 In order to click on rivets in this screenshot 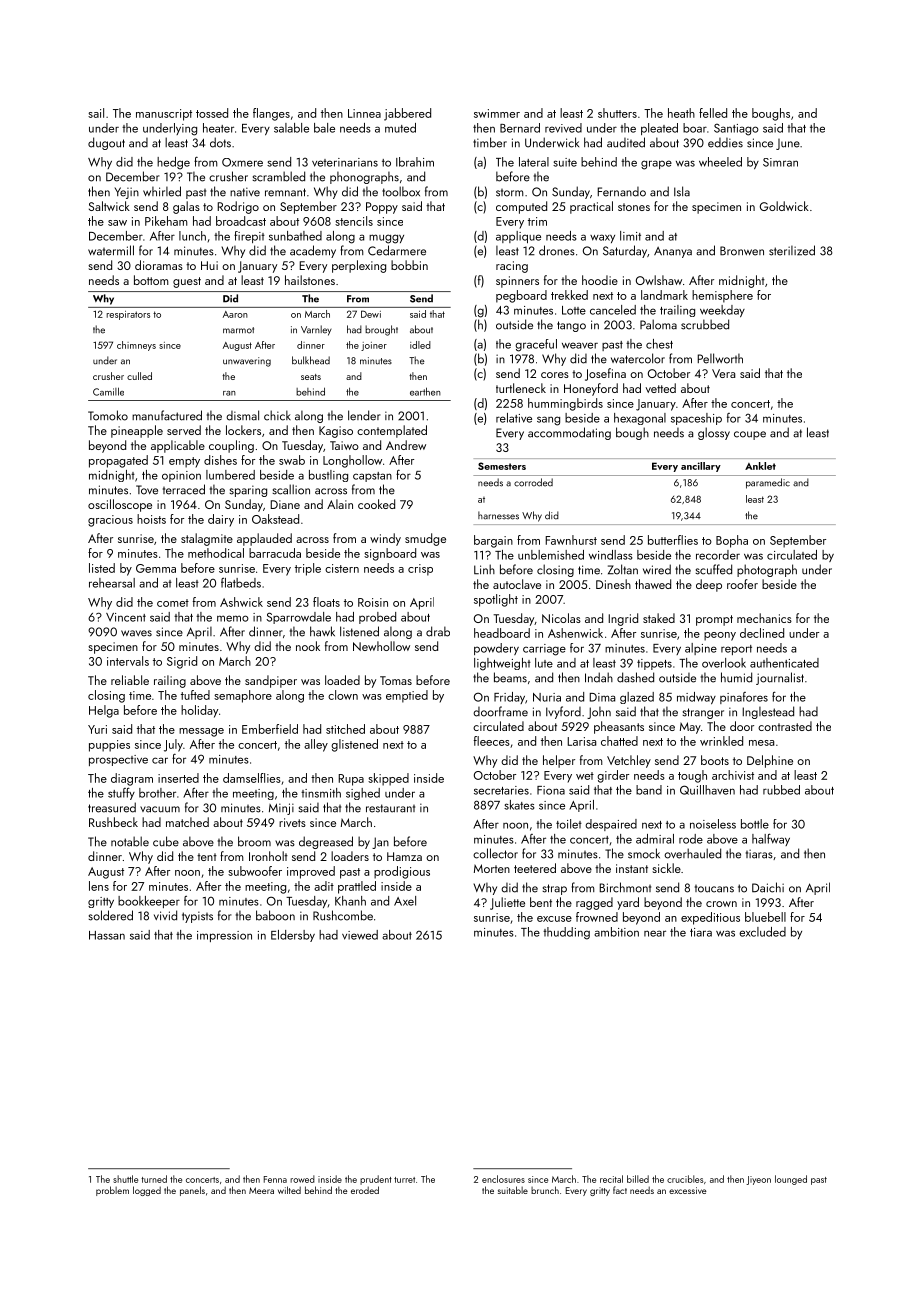, I will do `click(292, 822)`.
